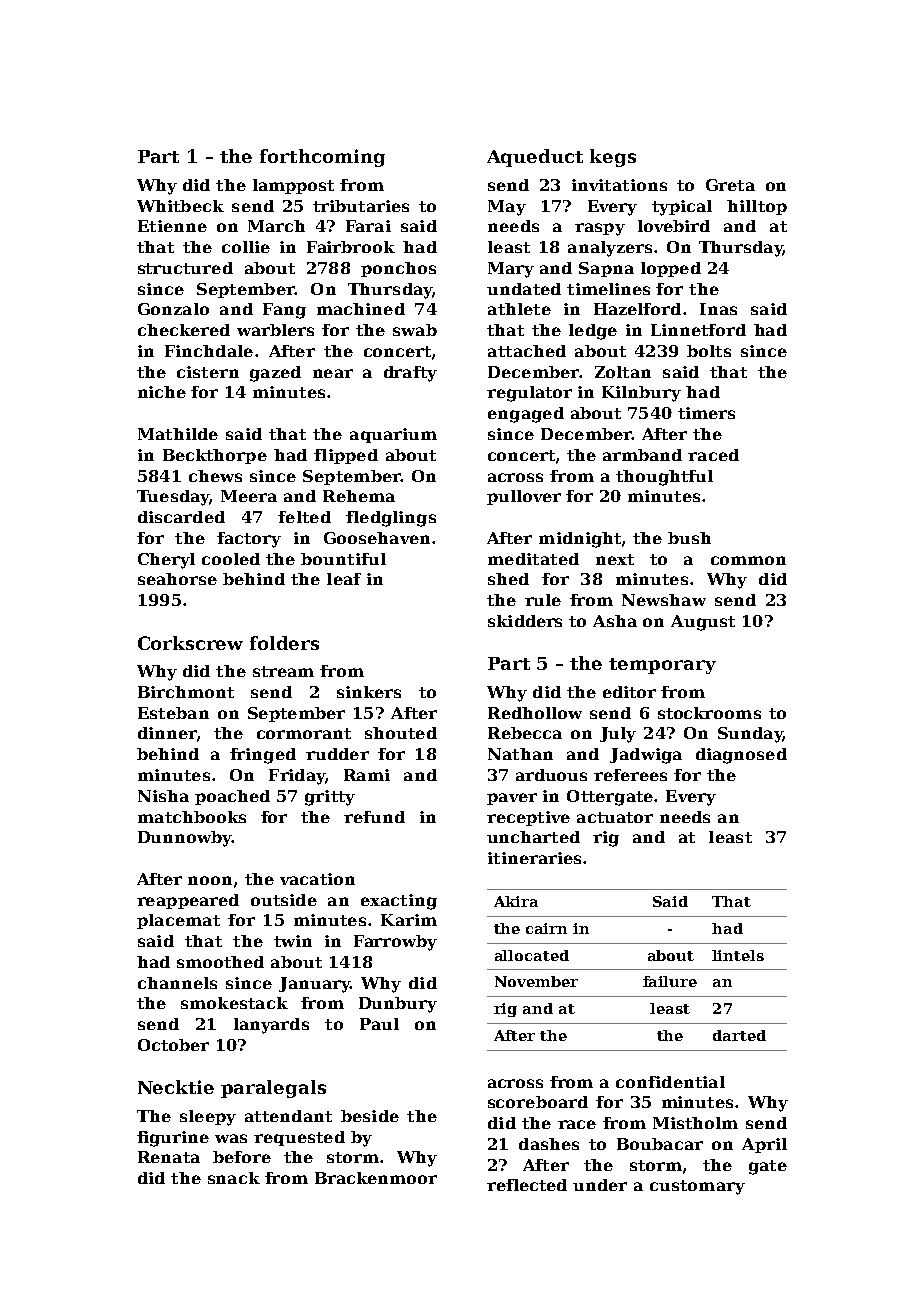 The height and width of the image is (1314, 924). I want to click on forthcoming, so click(322, 158).
